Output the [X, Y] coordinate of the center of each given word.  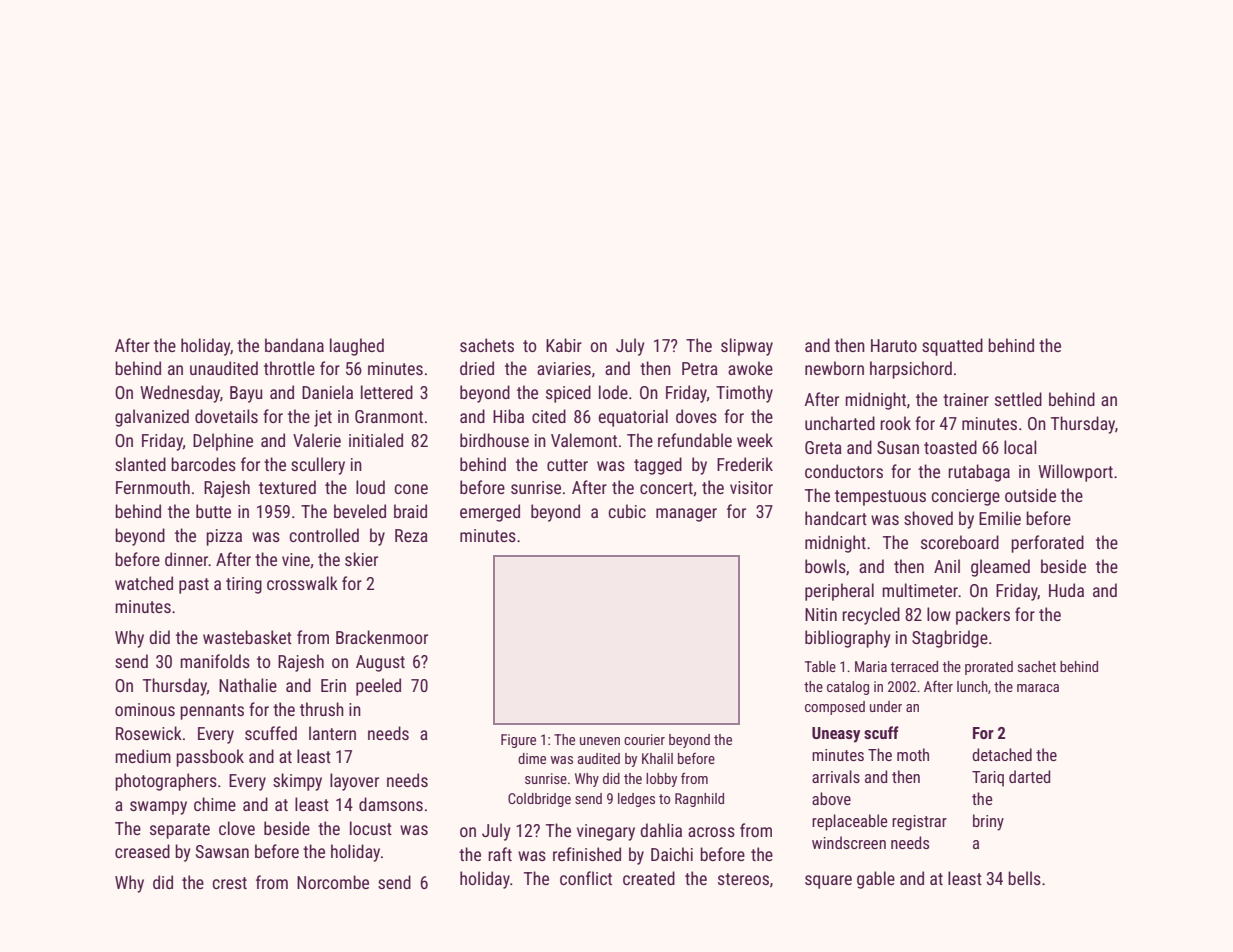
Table [820, 666]
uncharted [840, 423]
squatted [952, 347]
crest [229, 883]
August [380, 663]
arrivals [836, 776]
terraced [914, 666]
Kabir [564, 345]
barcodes [203, 464]
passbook [210, 758]
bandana [294, 345]
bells [1024, 878]
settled [1018, 399]
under [886, 706]
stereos [743, 879]
